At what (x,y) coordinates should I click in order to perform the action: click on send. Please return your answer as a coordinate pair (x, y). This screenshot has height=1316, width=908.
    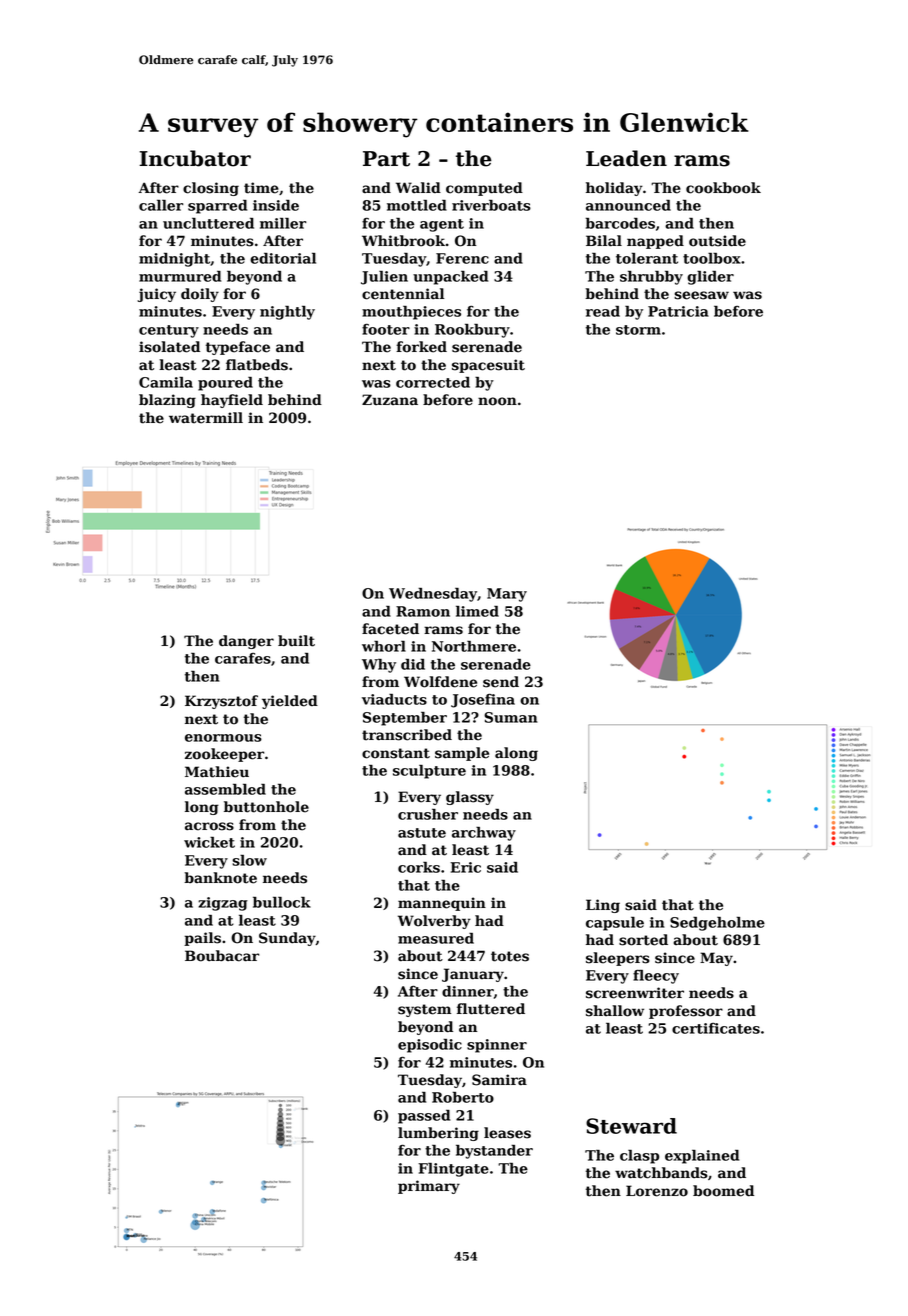
    Looking at the image, I should click on (501, 682).
